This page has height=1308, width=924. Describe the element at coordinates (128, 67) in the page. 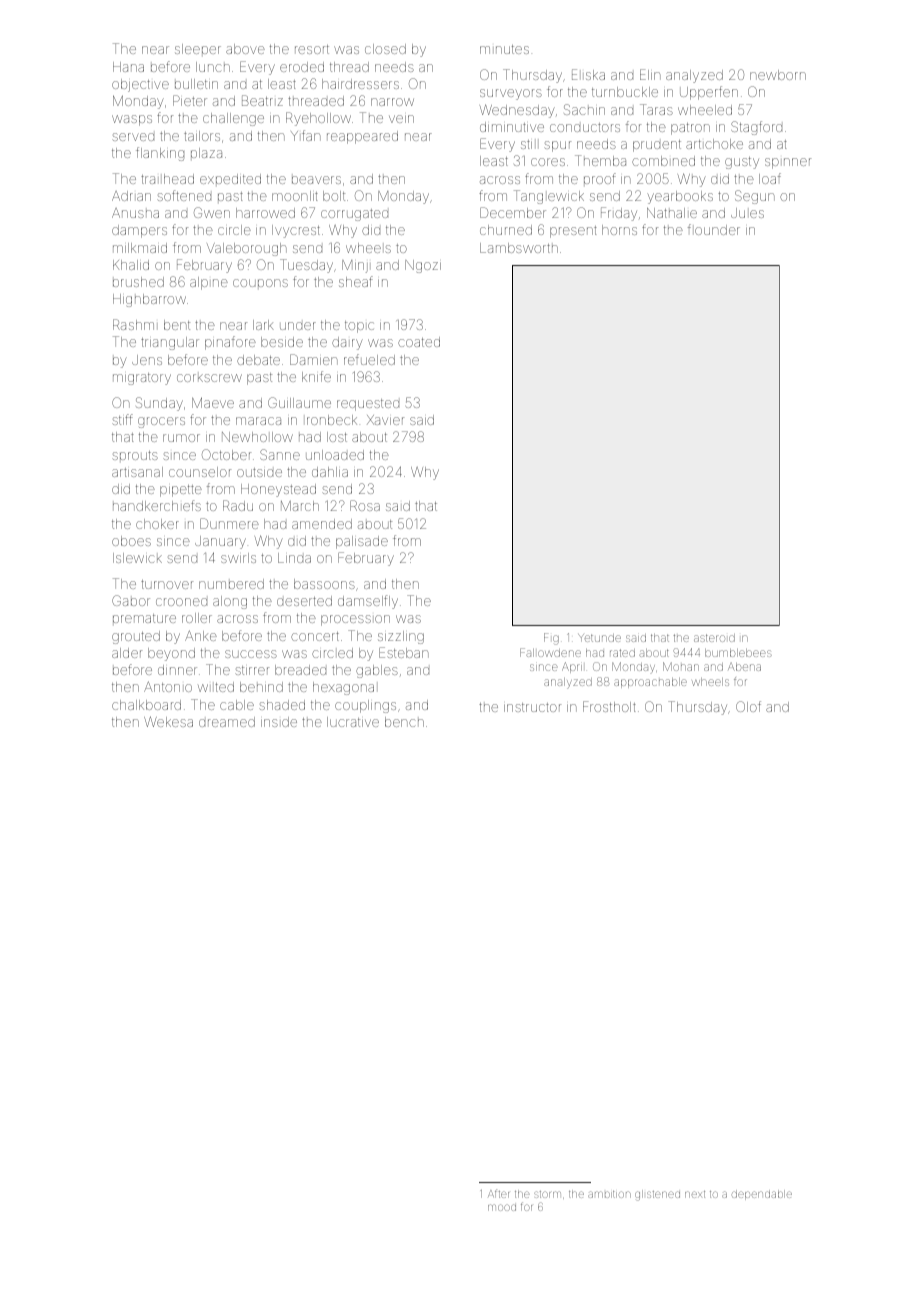

I see `Hana` at that location.
